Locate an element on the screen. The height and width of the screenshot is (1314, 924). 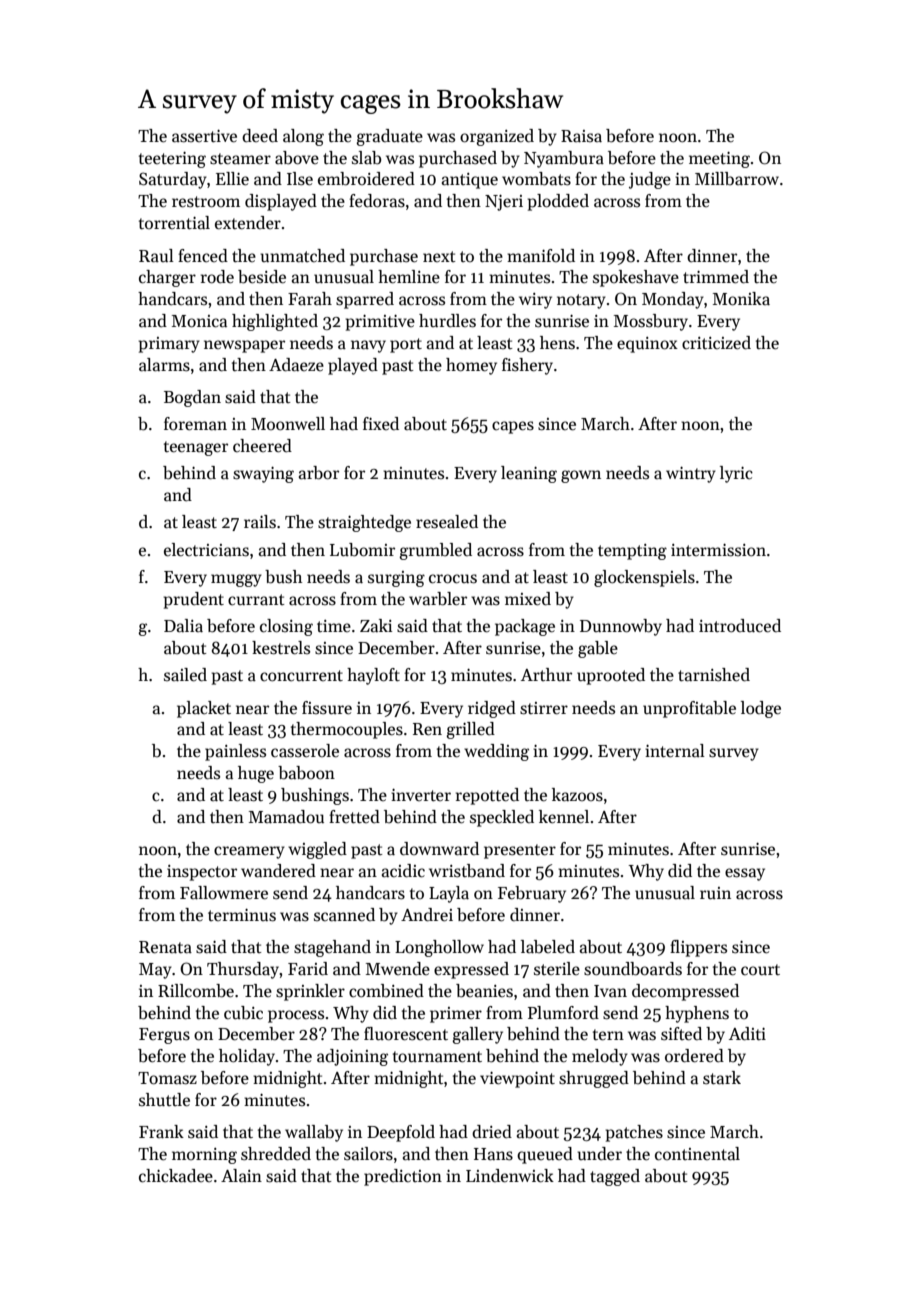
arbor is located at coordinates (319, 473).
